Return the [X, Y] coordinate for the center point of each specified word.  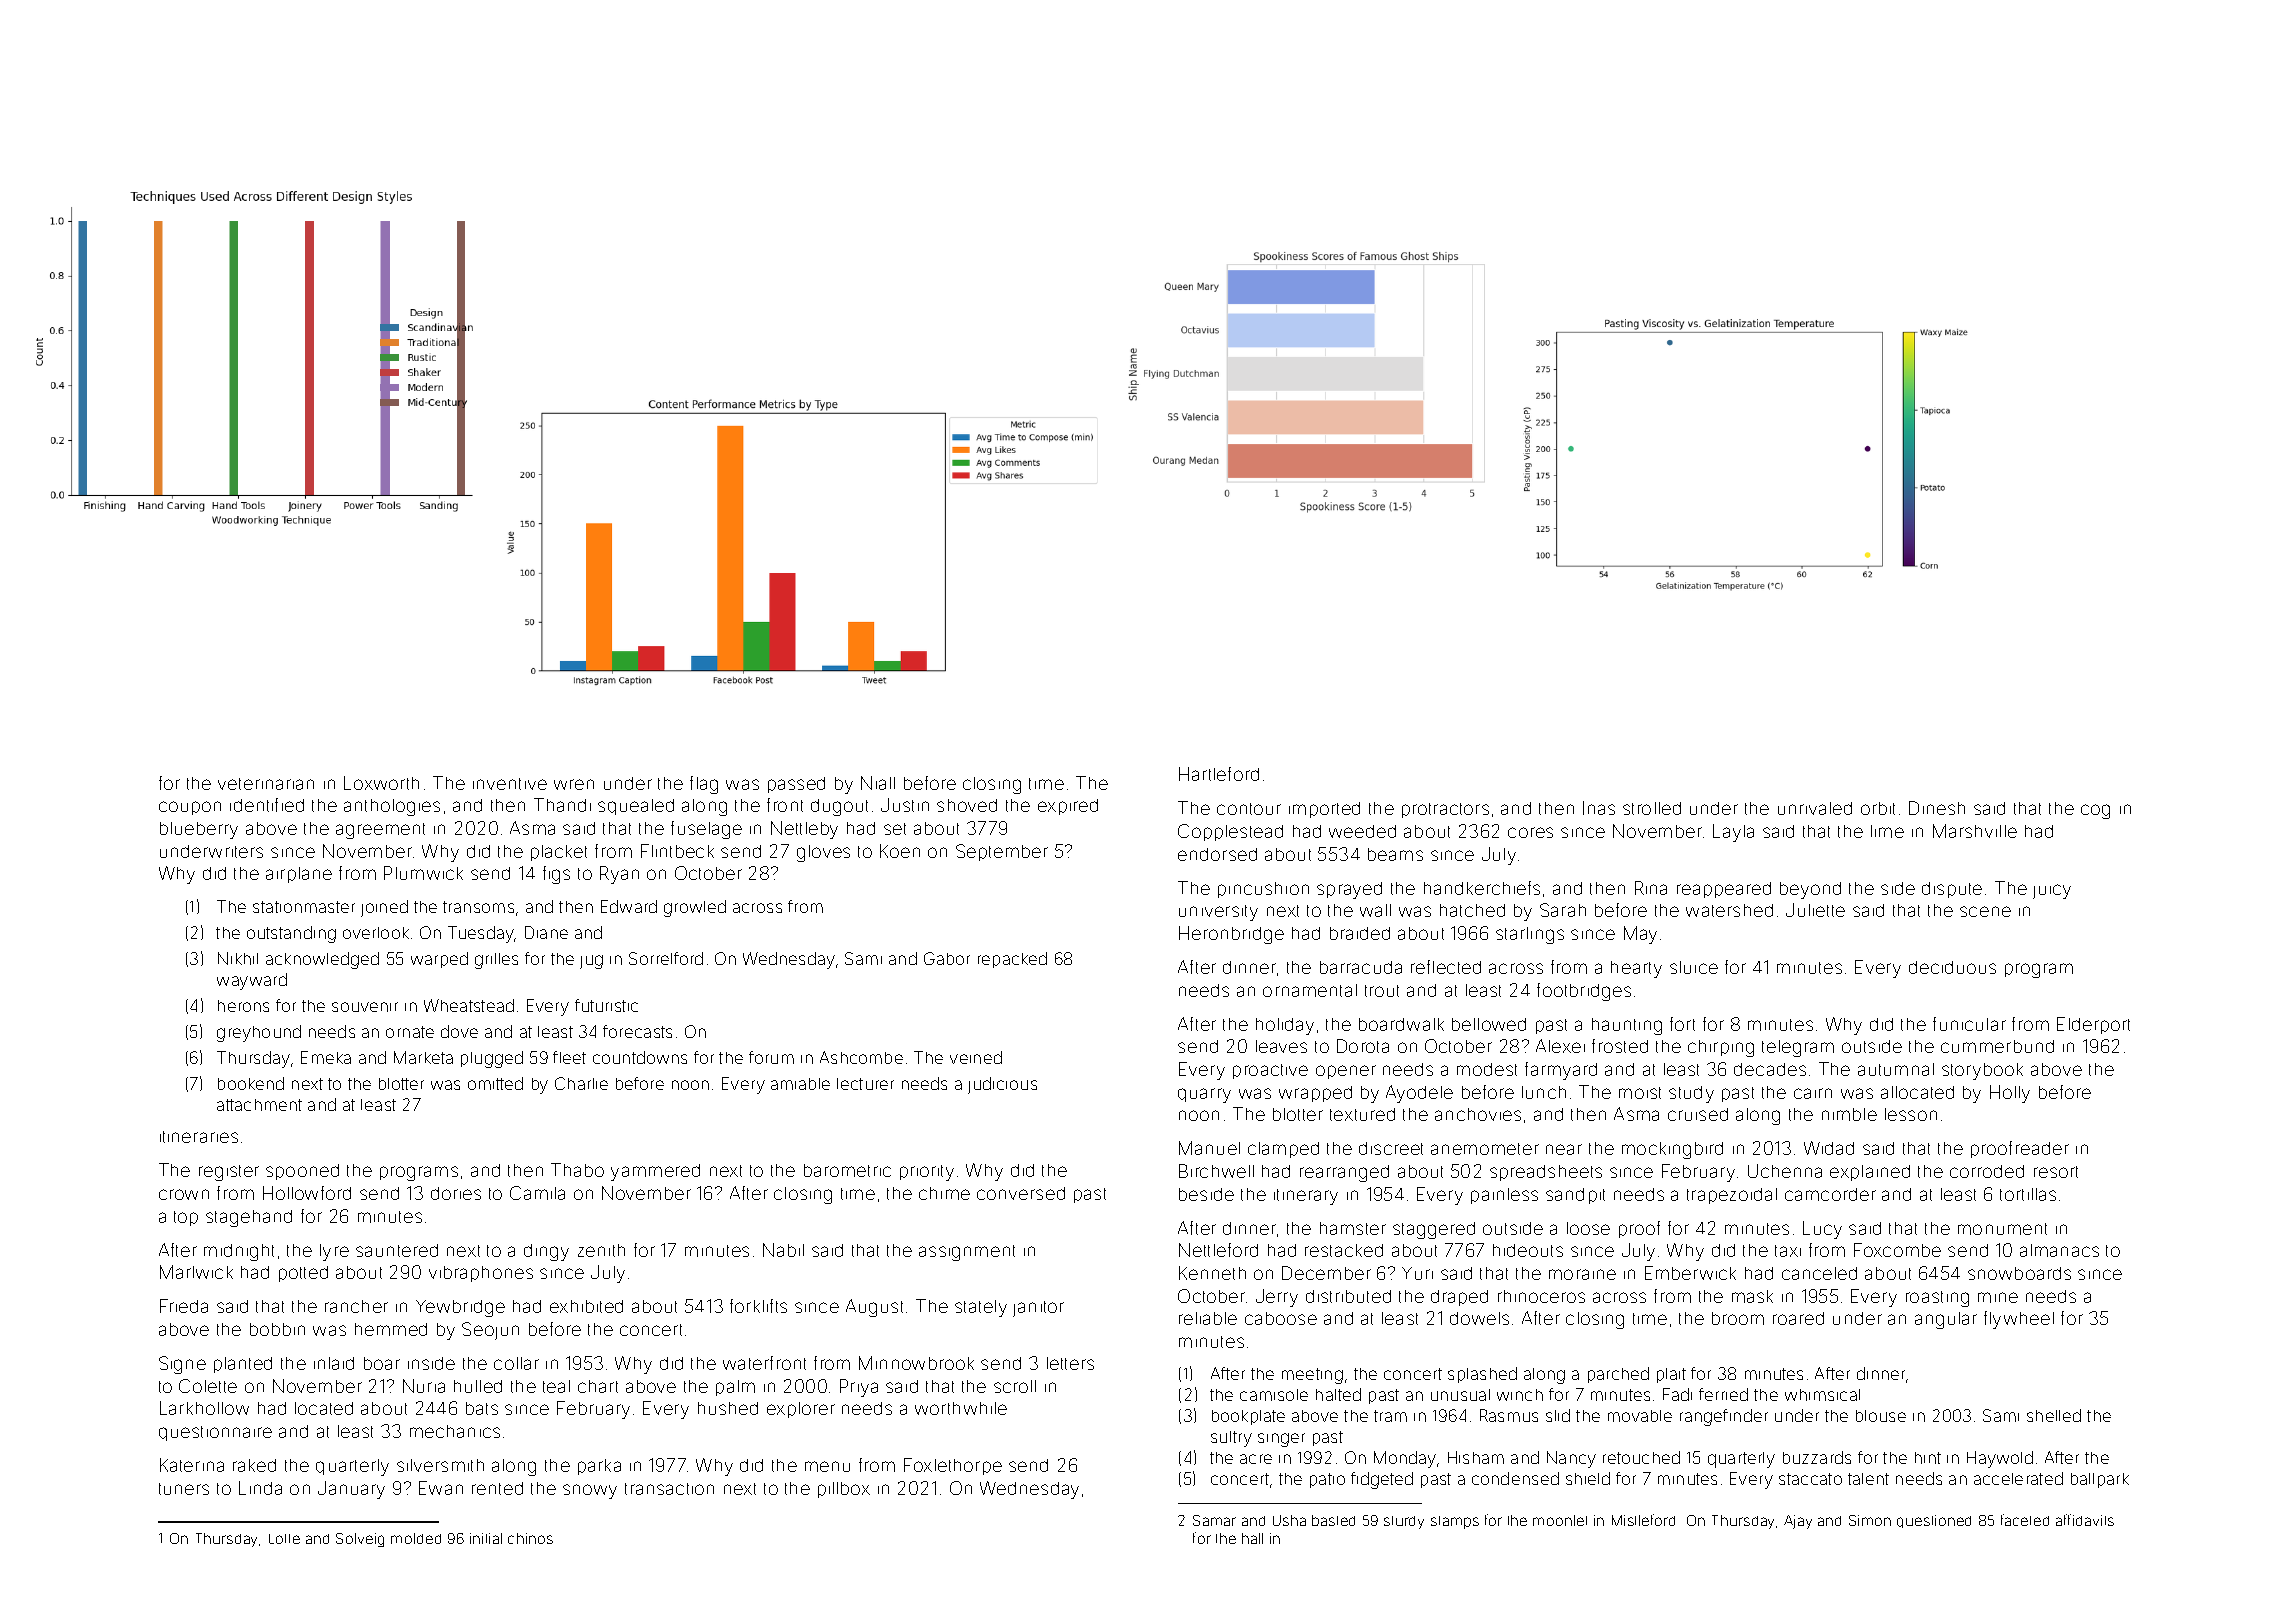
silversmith [440, 1465]
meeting [1312, 1376]
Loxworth [381, 783]
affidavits [2085, 1520]
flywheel [2019, 1320]
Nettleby [804, 830]
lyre [334, 1252]
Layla [1733, 833]
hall [1252, 1538]
